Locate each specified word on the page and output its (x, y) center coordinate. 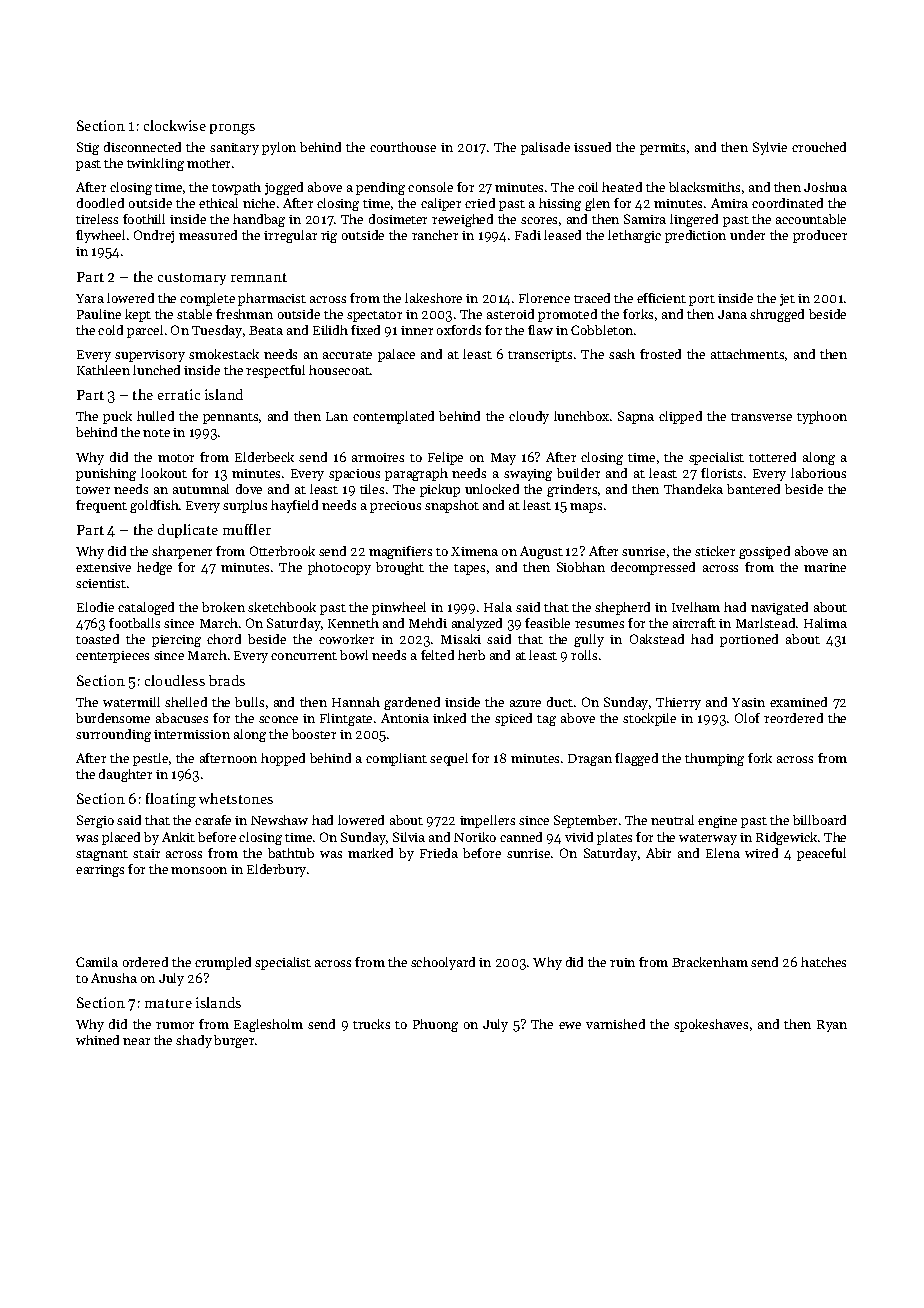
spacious (354, 475)
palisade (545, 148)
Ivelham (696, 607)
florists (721, 473)
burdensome (113, 718)
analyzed (477, 624)
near (136, 1041)
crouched (819, 147)
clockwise (175, 125)
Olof (747, 718)
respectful (275, 371)
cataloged (146, 608)
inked (449, 718)
